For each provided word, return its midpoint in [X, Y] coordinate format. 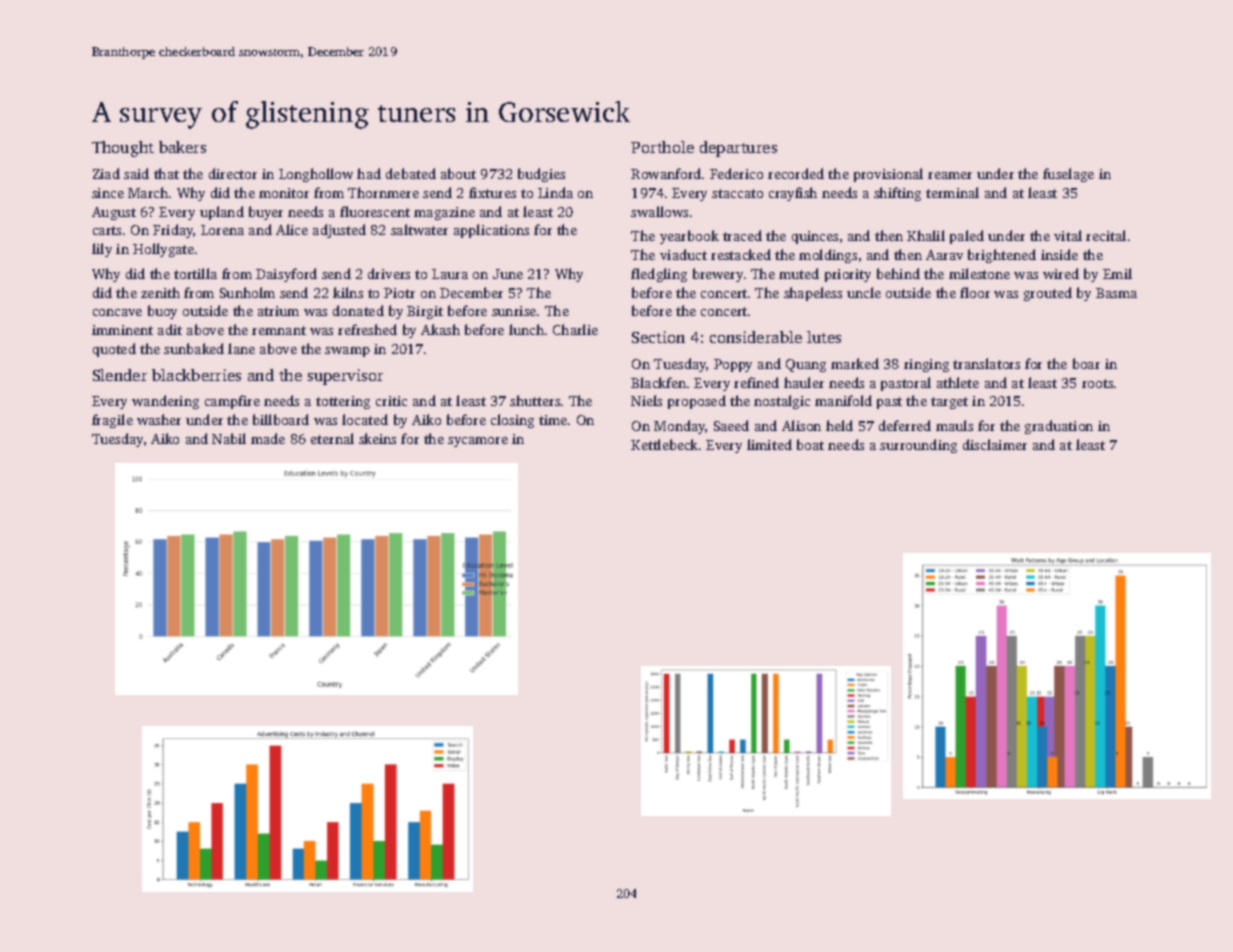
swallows [659, 211]
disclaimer [995, 444]
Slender [120, 375]
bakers [182, 147]
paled [967, 237]
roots [1097, 383]
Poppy [733, 365]
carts [107, 230]
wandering [165, 402]
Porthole [662, 147]
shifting [897, 194]
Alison [801, 425]
